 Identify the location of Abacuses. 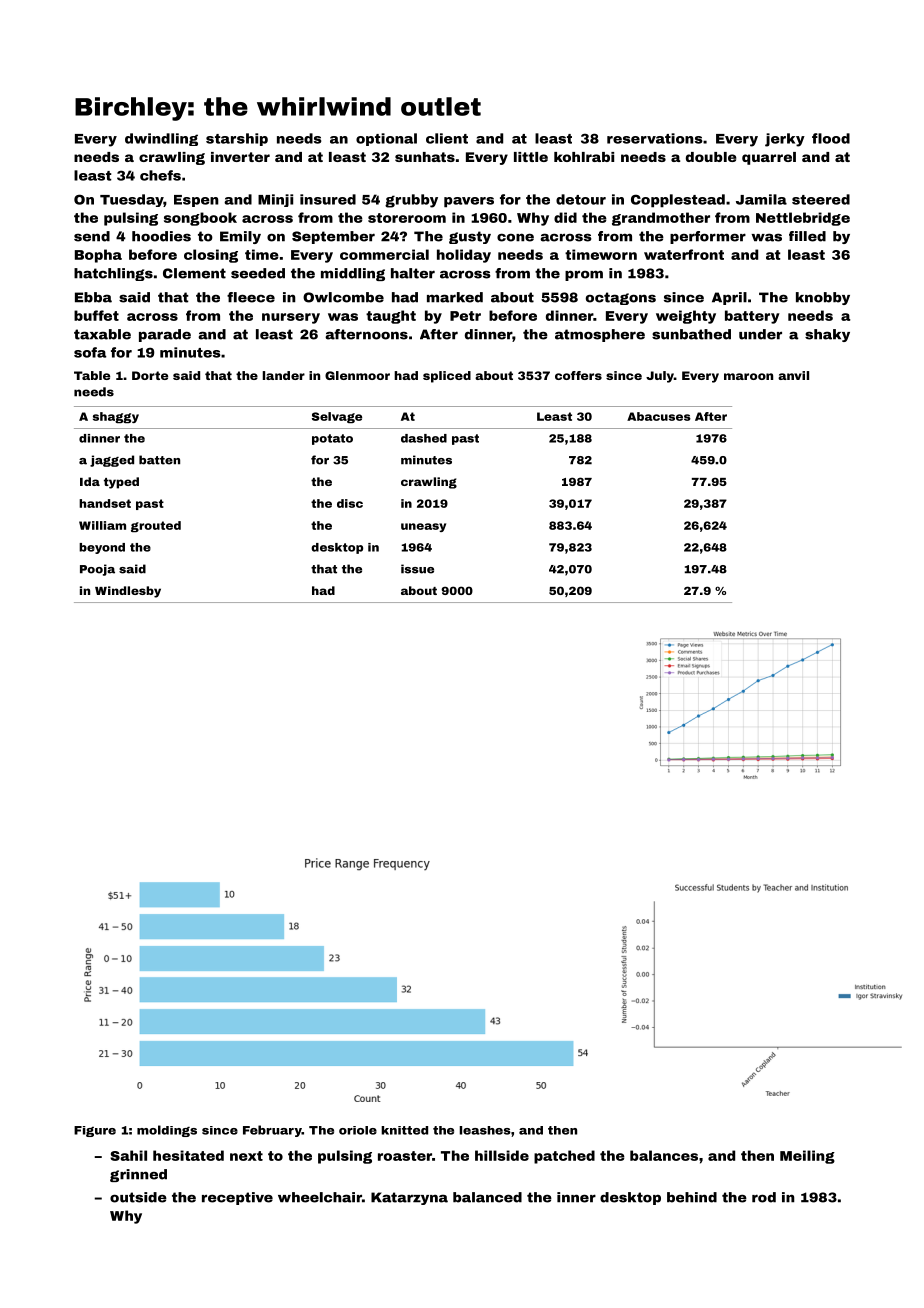
(659, 416).
